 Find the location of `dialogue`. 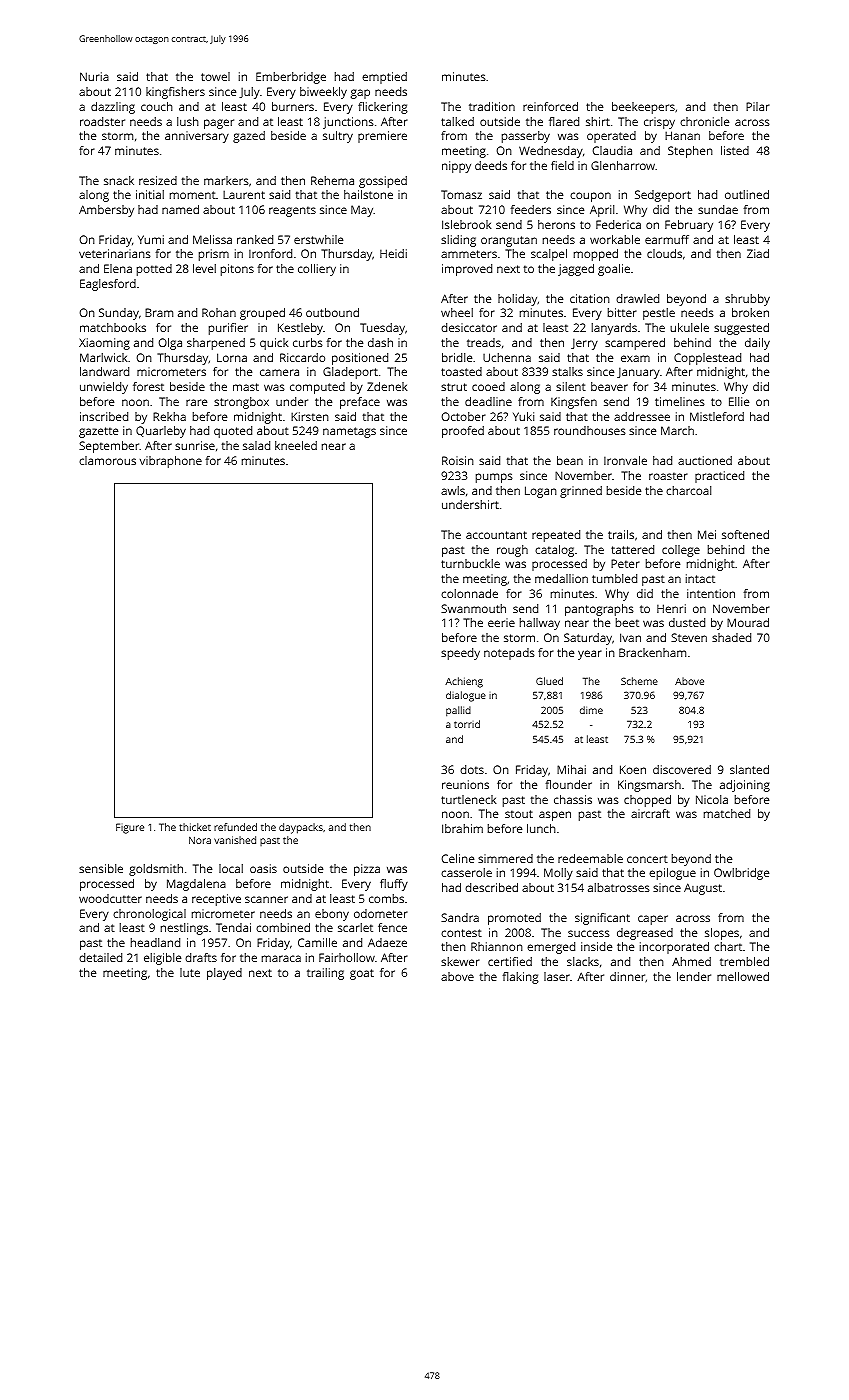

dialogue is located at coordinates (466, 696).
